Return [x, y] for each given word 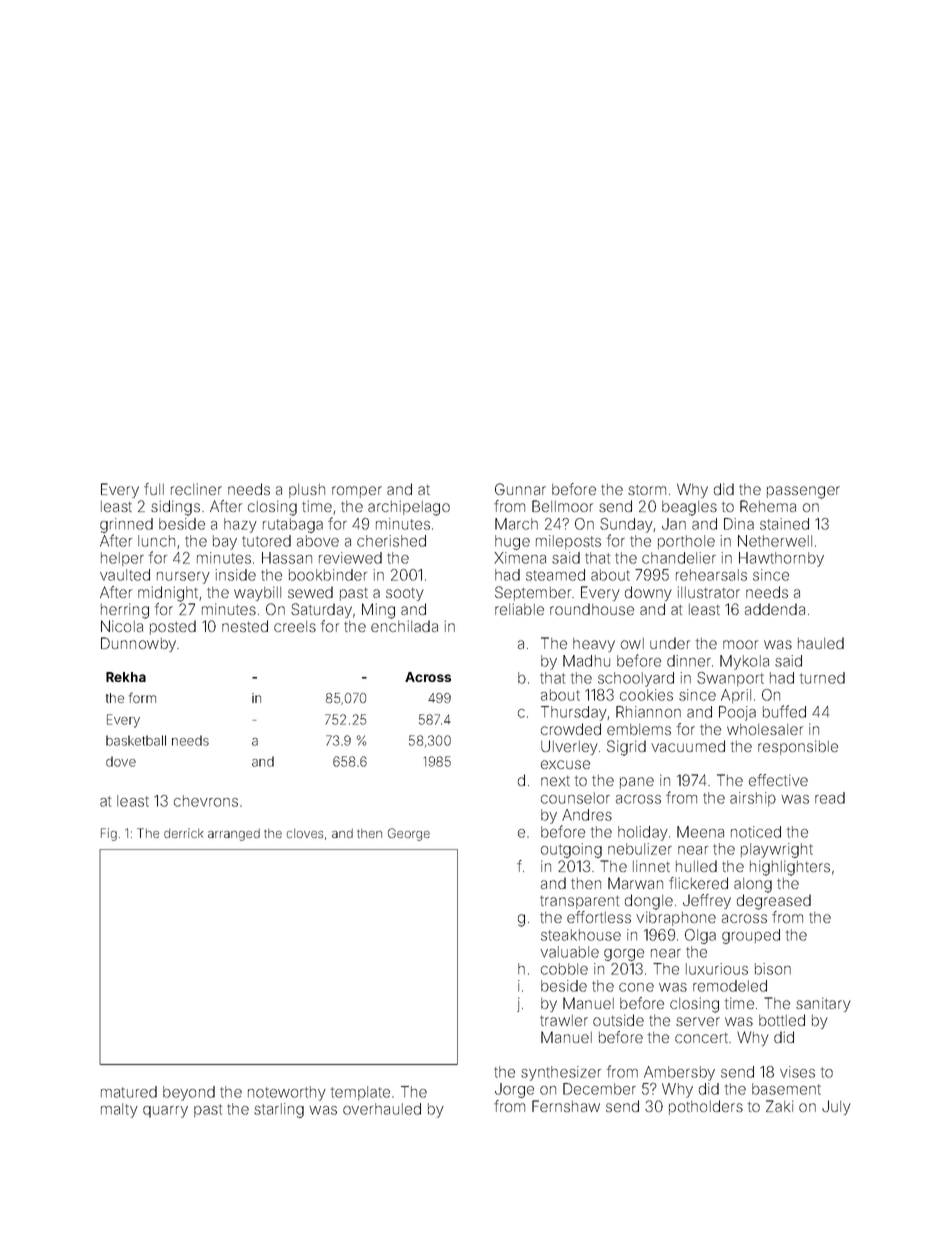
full [154, 489]
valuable [569, 952]
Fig [109, 834]
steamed [555, 575]
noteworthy [287, 1093]
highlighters [790, 868]
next [555, 781]
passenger [803, 492]
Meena [700, 832]
